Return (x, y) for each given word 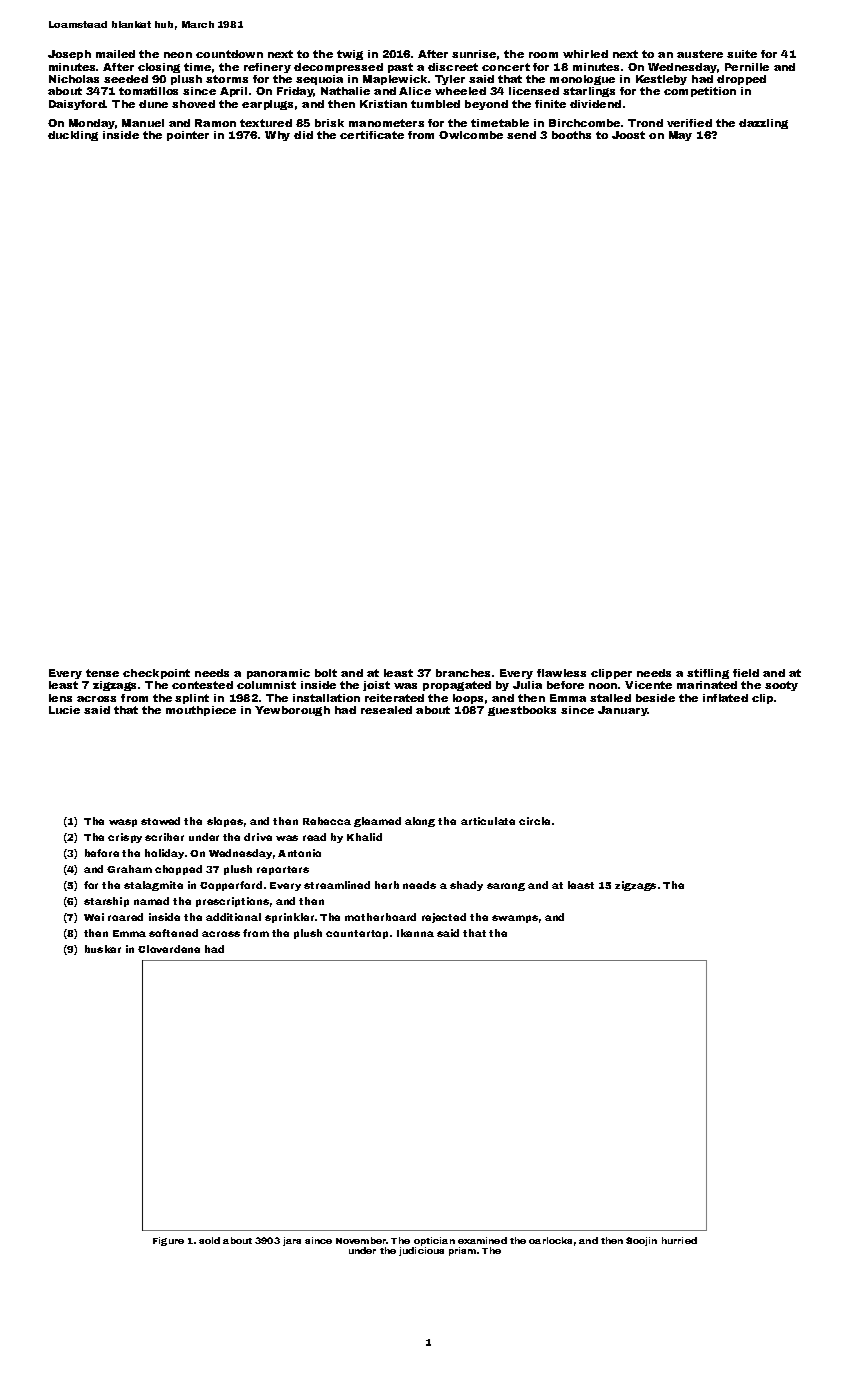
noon (603, 686)
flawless (561, 673)
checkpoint (156, 674)
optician (434, 1241)
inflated (725, 698)
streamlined (337, 885)
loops (468, 699)
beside (655, 698)
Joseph (69, 55)
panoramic (278, 674)
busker (103, 949)
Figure (168, 1241)
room (543, 55)
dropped (741, 80)
